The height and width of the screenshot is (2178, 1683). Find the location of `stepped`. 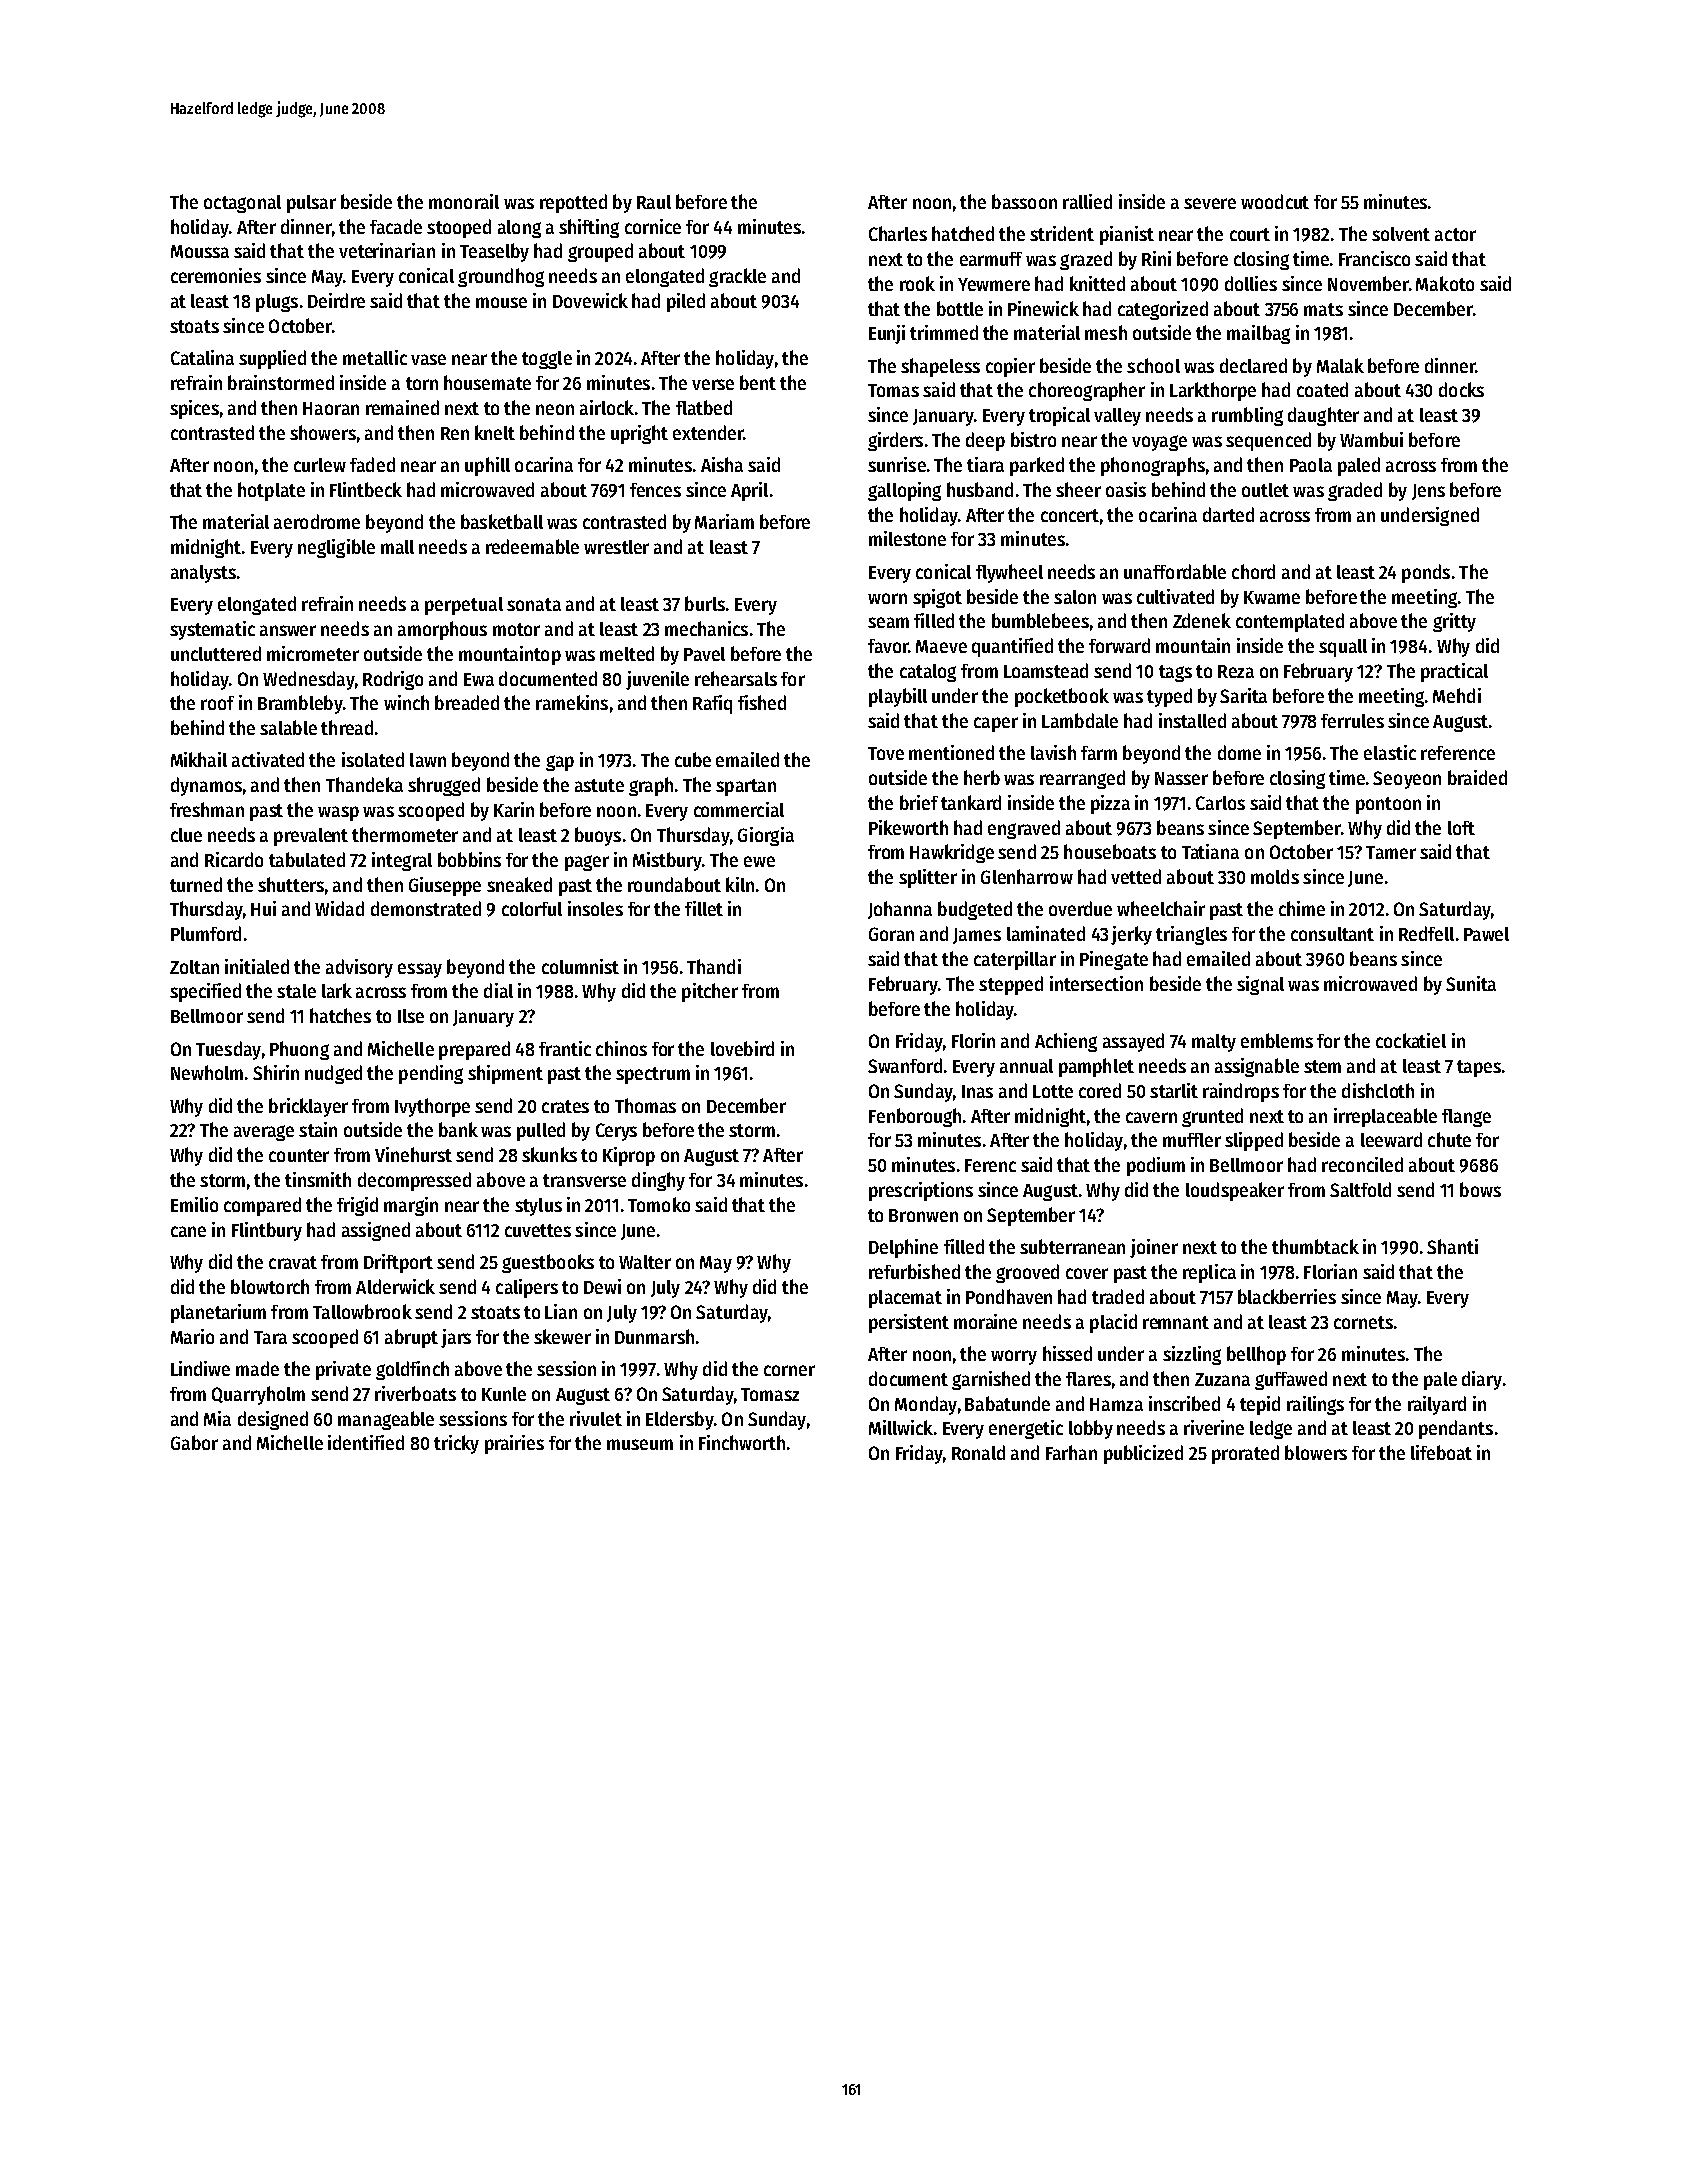

stepped is located at coordinates (1011, 985).
